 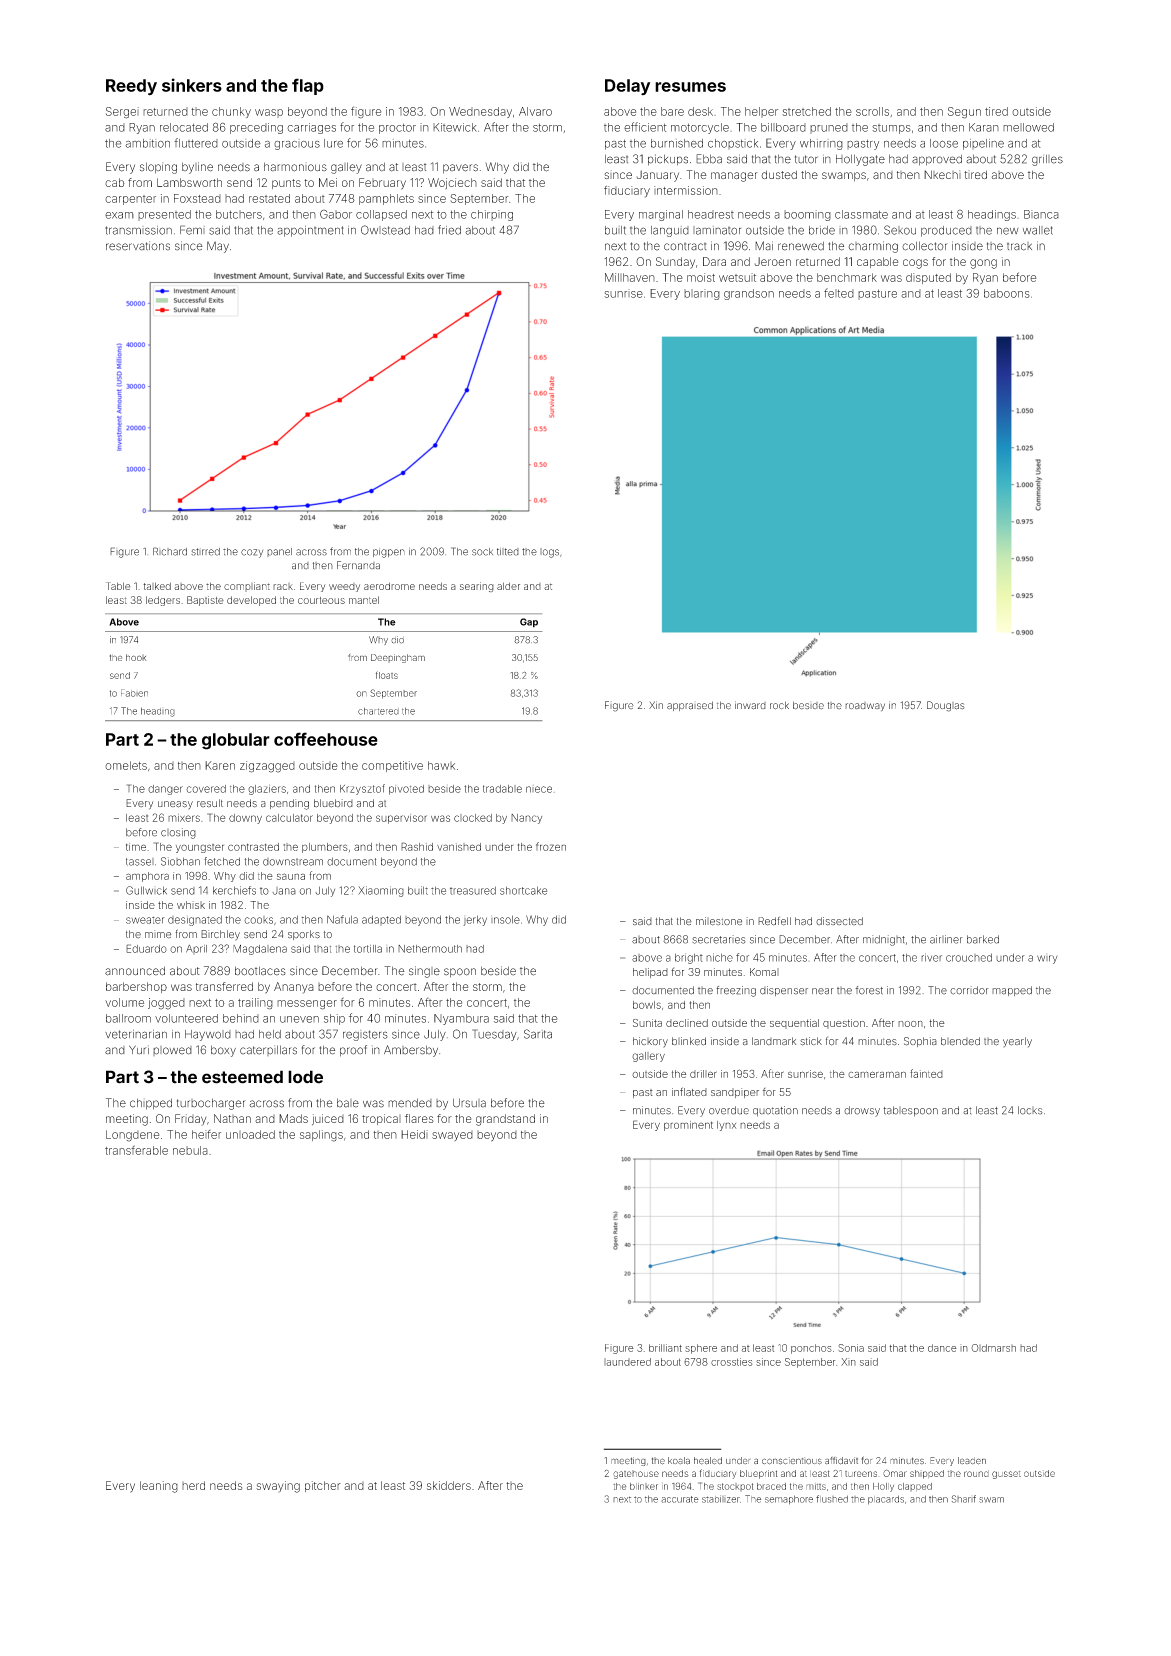 I want to click on sinkers, so click(x=192, y=85).
